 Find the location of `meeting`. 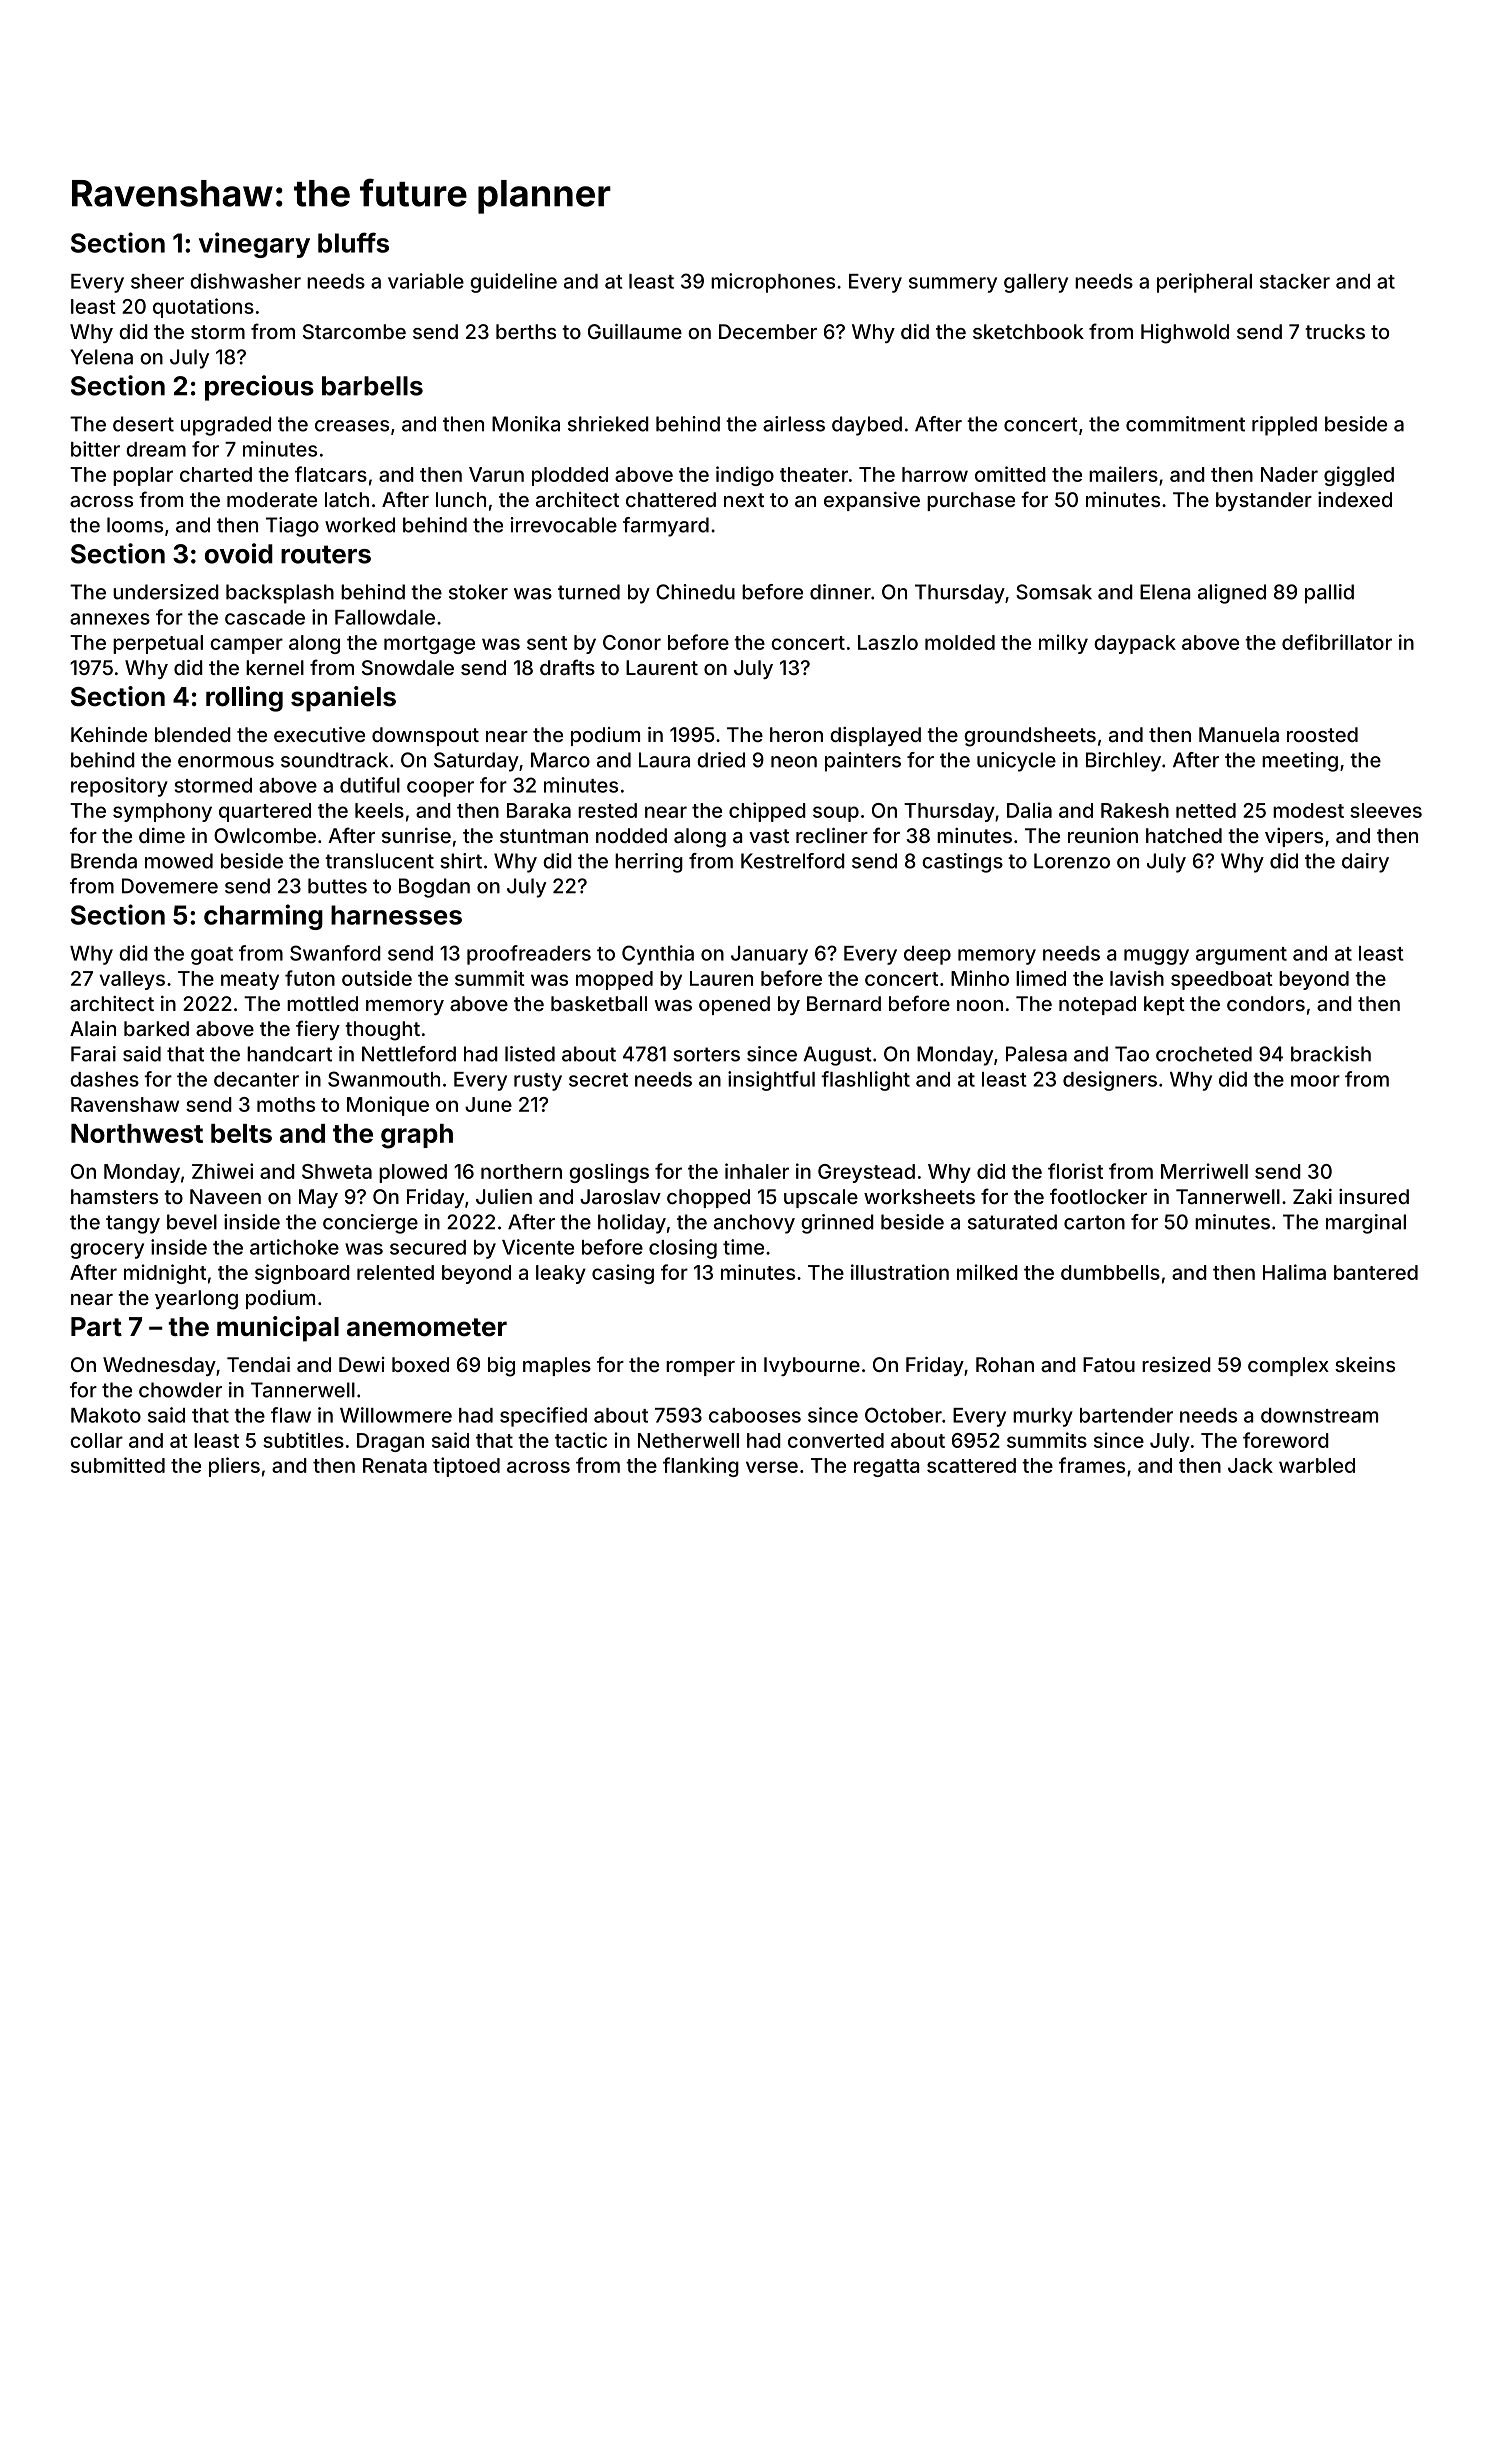

meeting is located at coordinates (1300, 762).
